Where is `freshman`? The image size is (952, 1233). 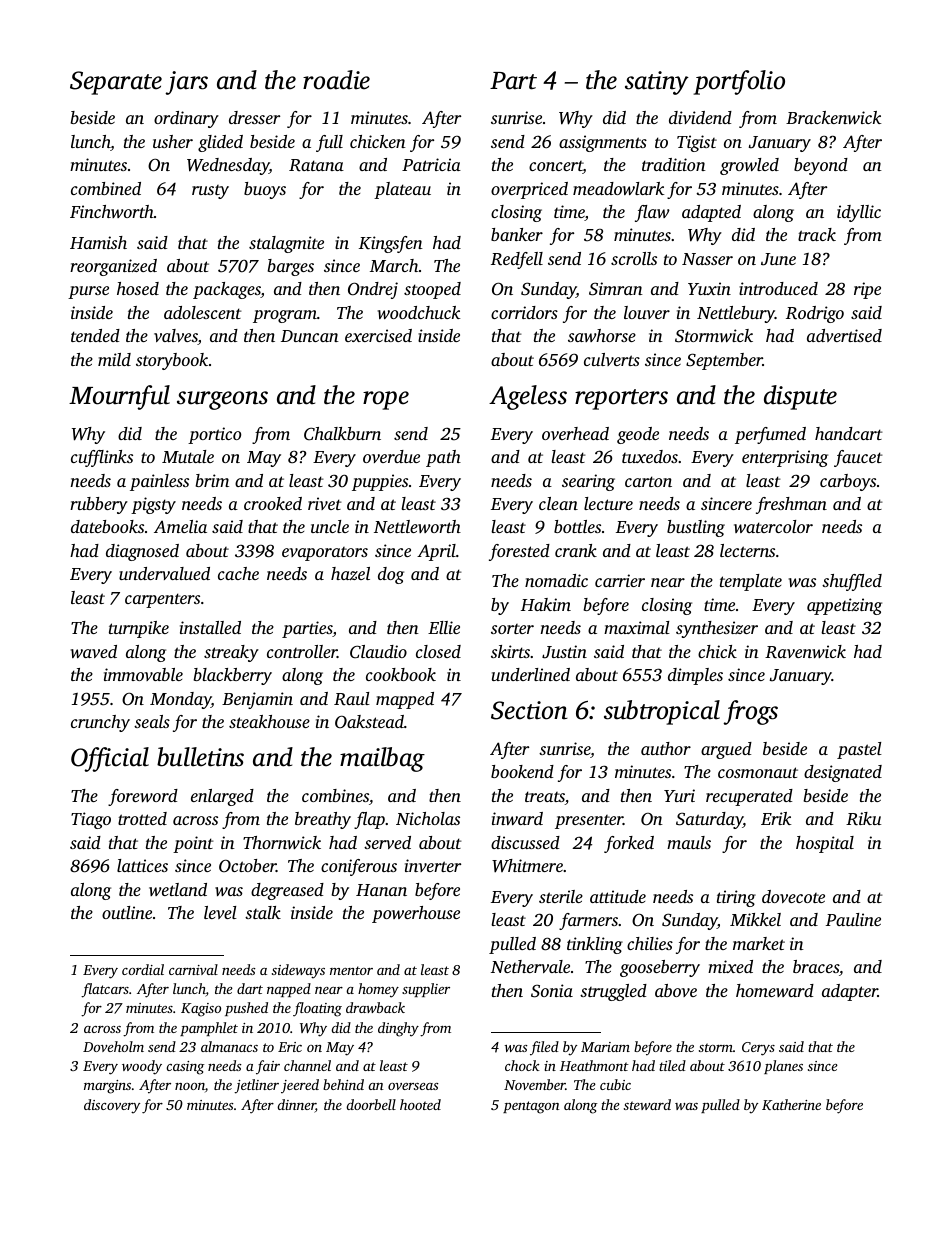
freshman is located at coordinates (791, 505).
